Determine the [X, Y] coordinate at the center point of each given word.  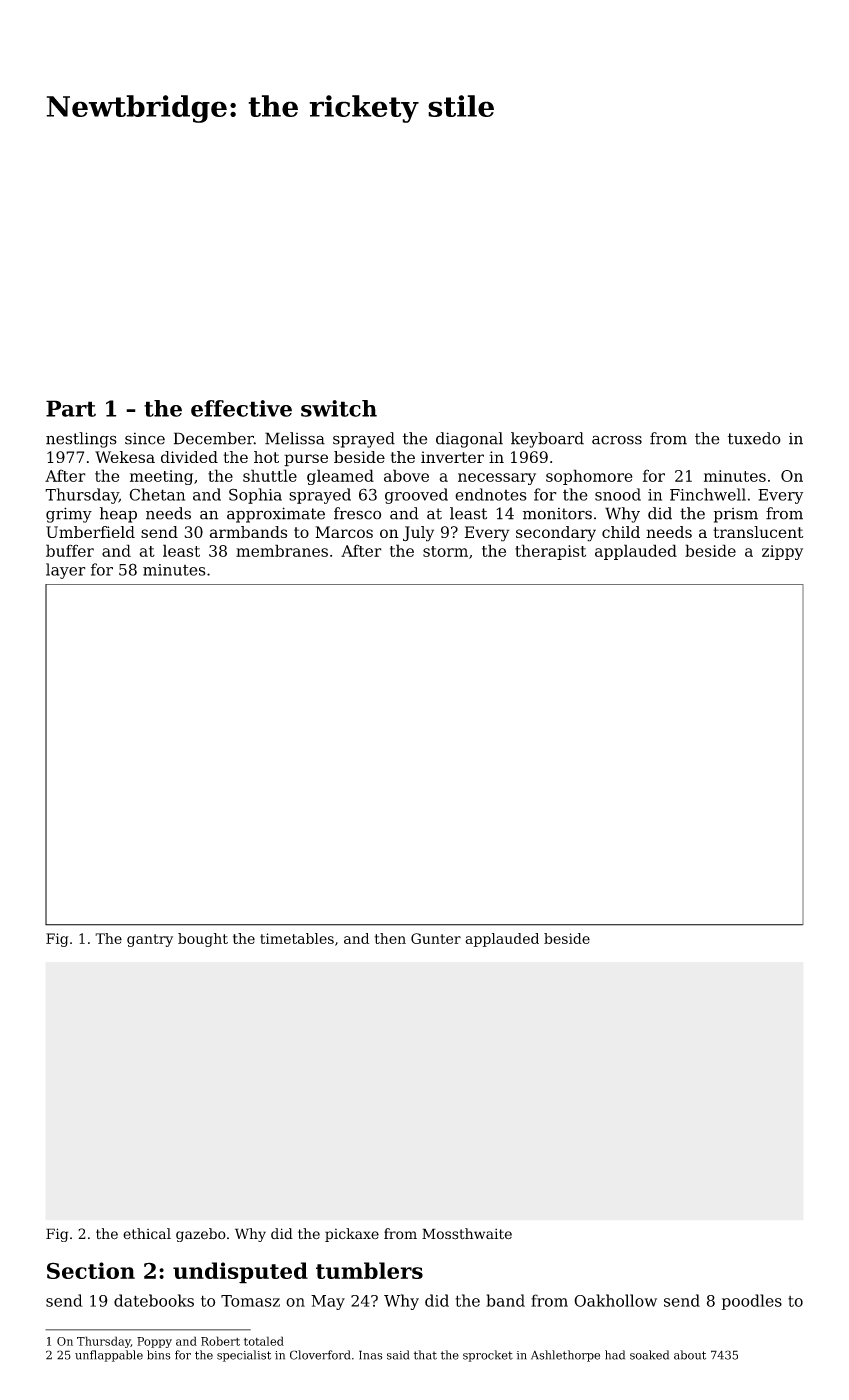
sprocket [488, 1356]
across [617, 440]
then [390, 938]
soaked [649, 1355]
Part [71, 408]
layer [66, 571]
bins [159, 1355]
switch [339, 408]
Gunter [436, 938]
